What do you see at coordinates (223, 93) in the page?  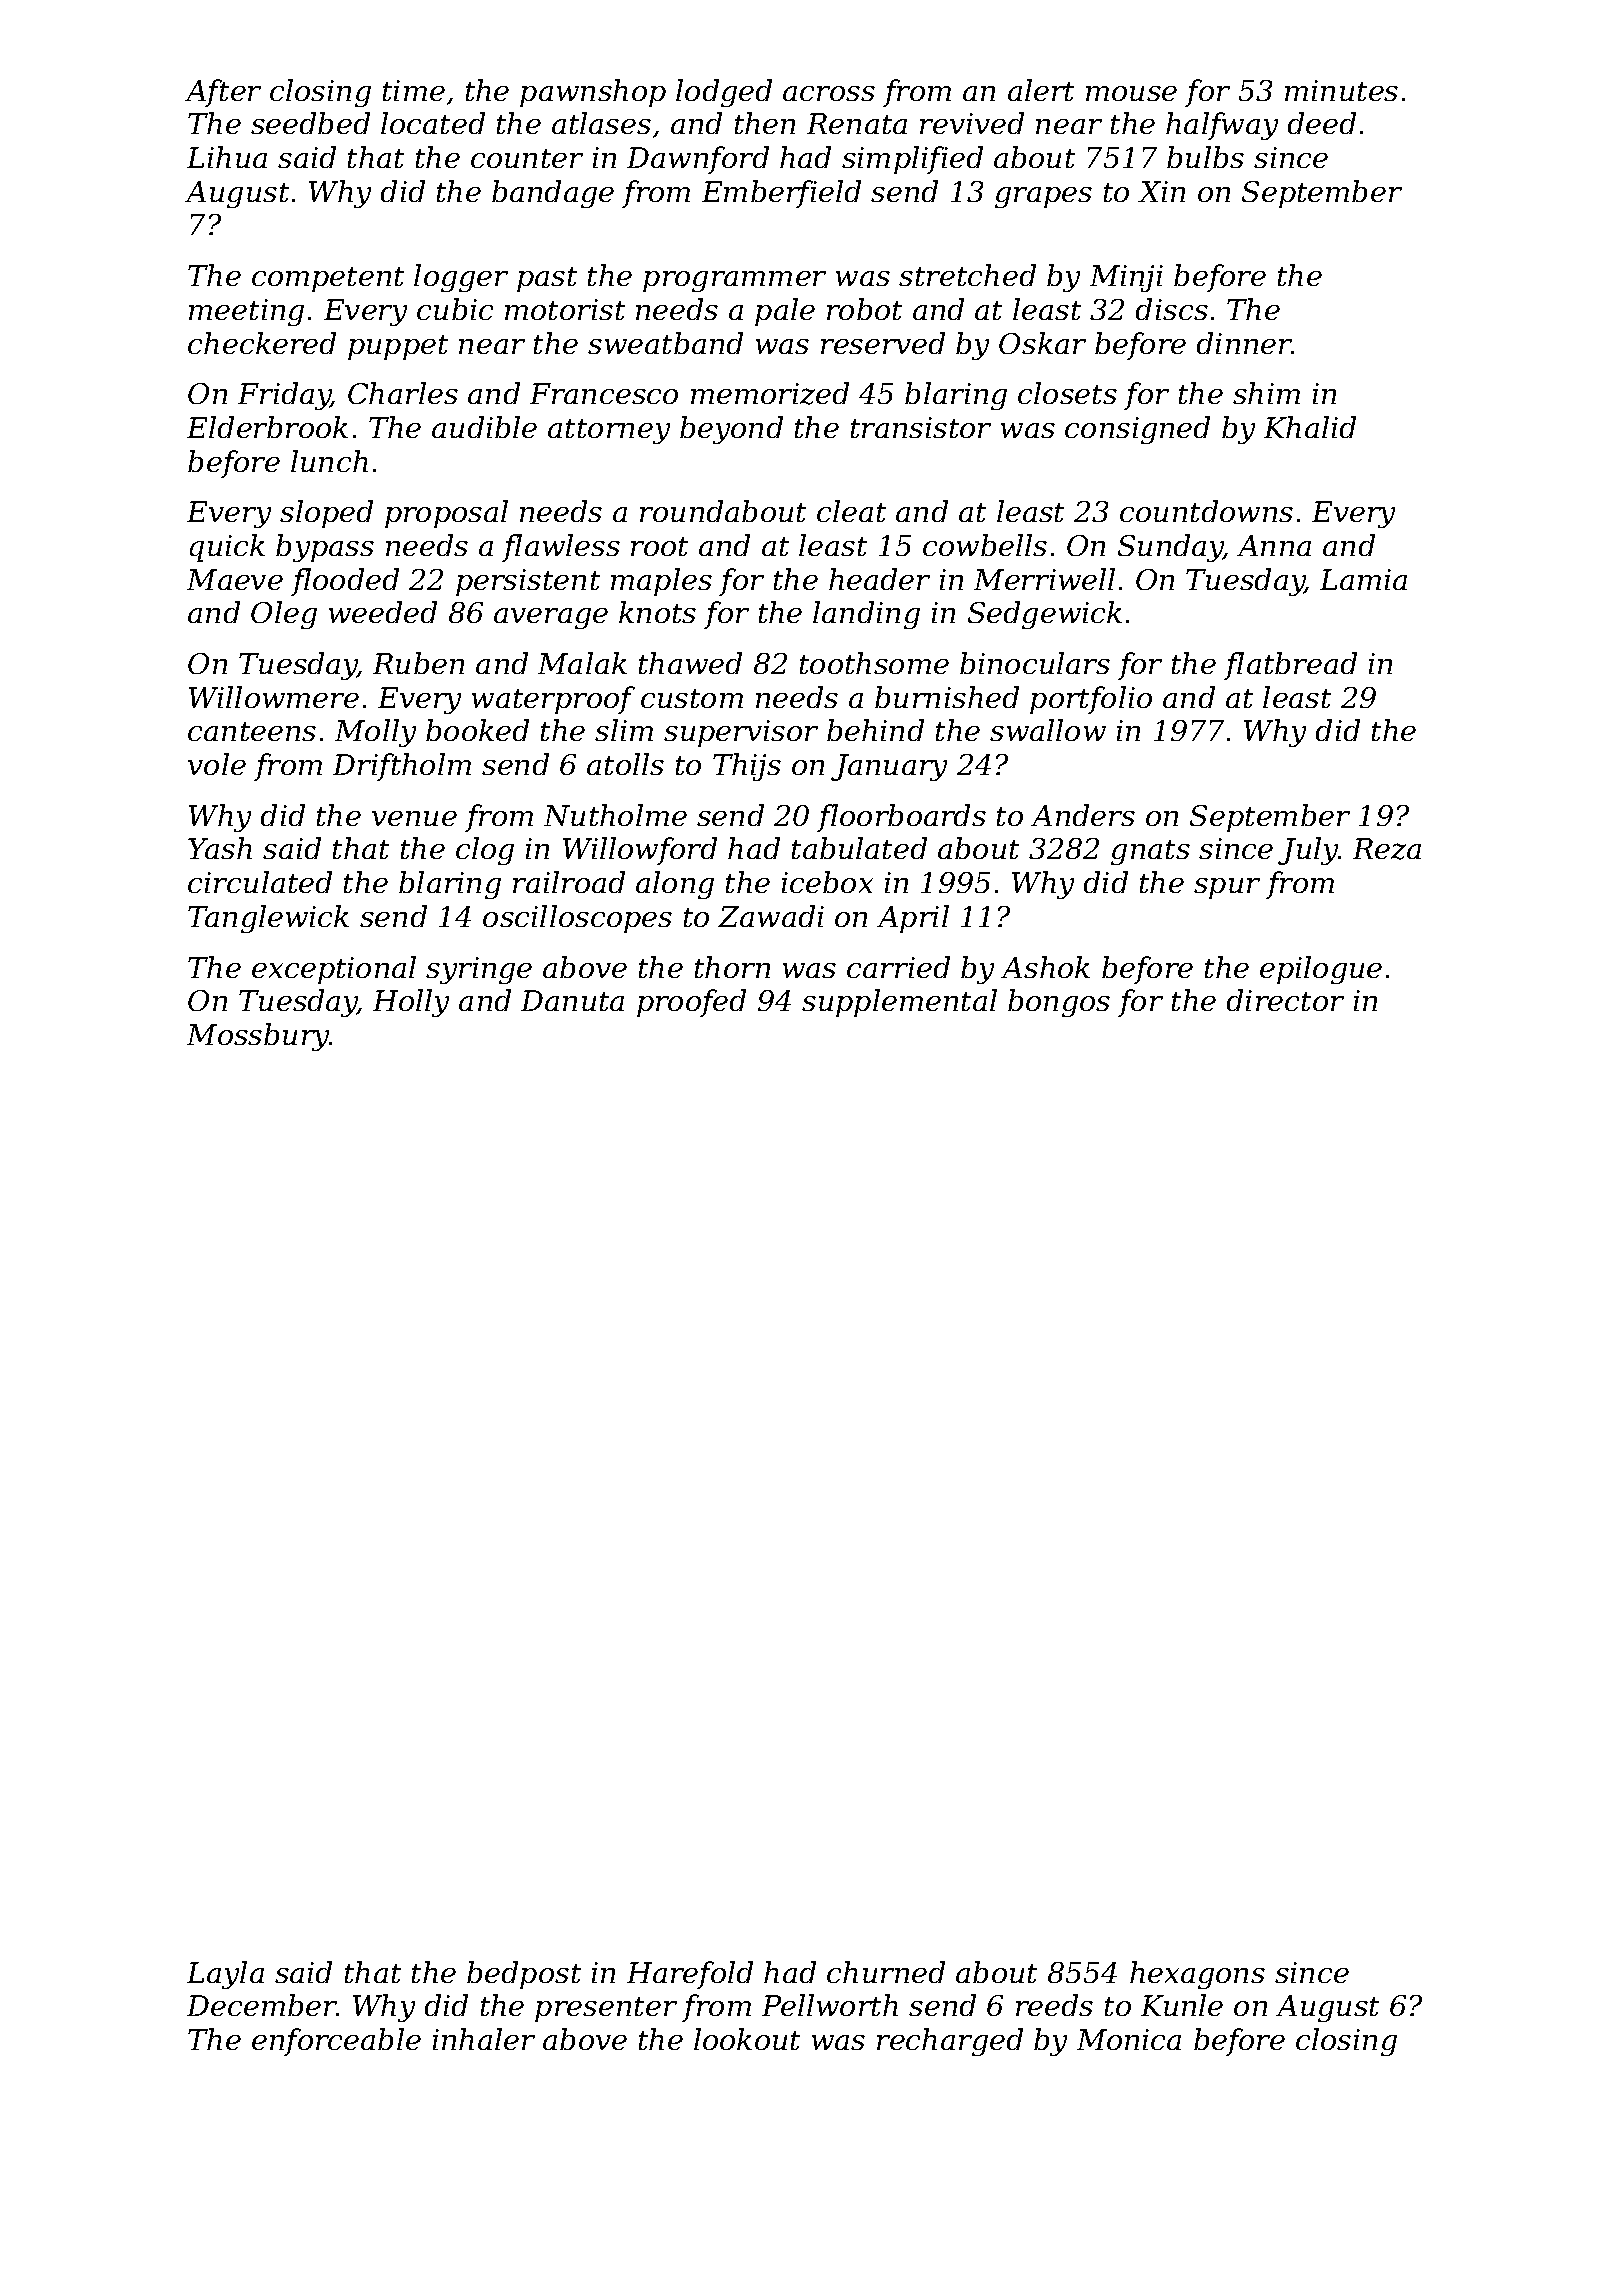 I see `After` at bounding box center [223, 93].
